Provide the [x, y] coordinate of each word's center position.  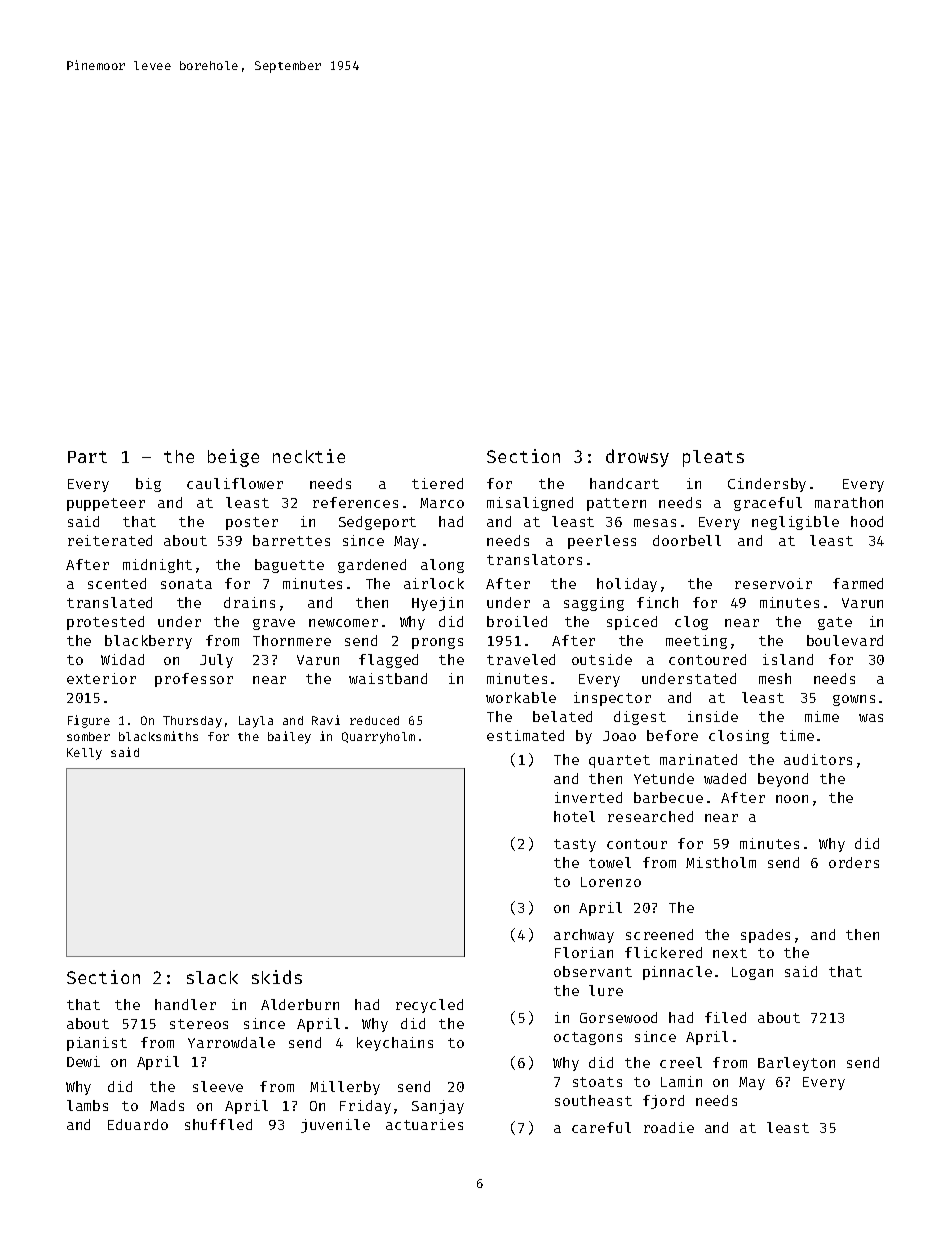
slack [212, 977]
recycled [429, 1006]
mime [822, 716]
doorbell [687, 540]
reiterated [110, 540]
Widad [122, 659]
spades [765, 936]
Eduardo [138, 1124]
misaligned [530, 504]
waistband [388, 678]
